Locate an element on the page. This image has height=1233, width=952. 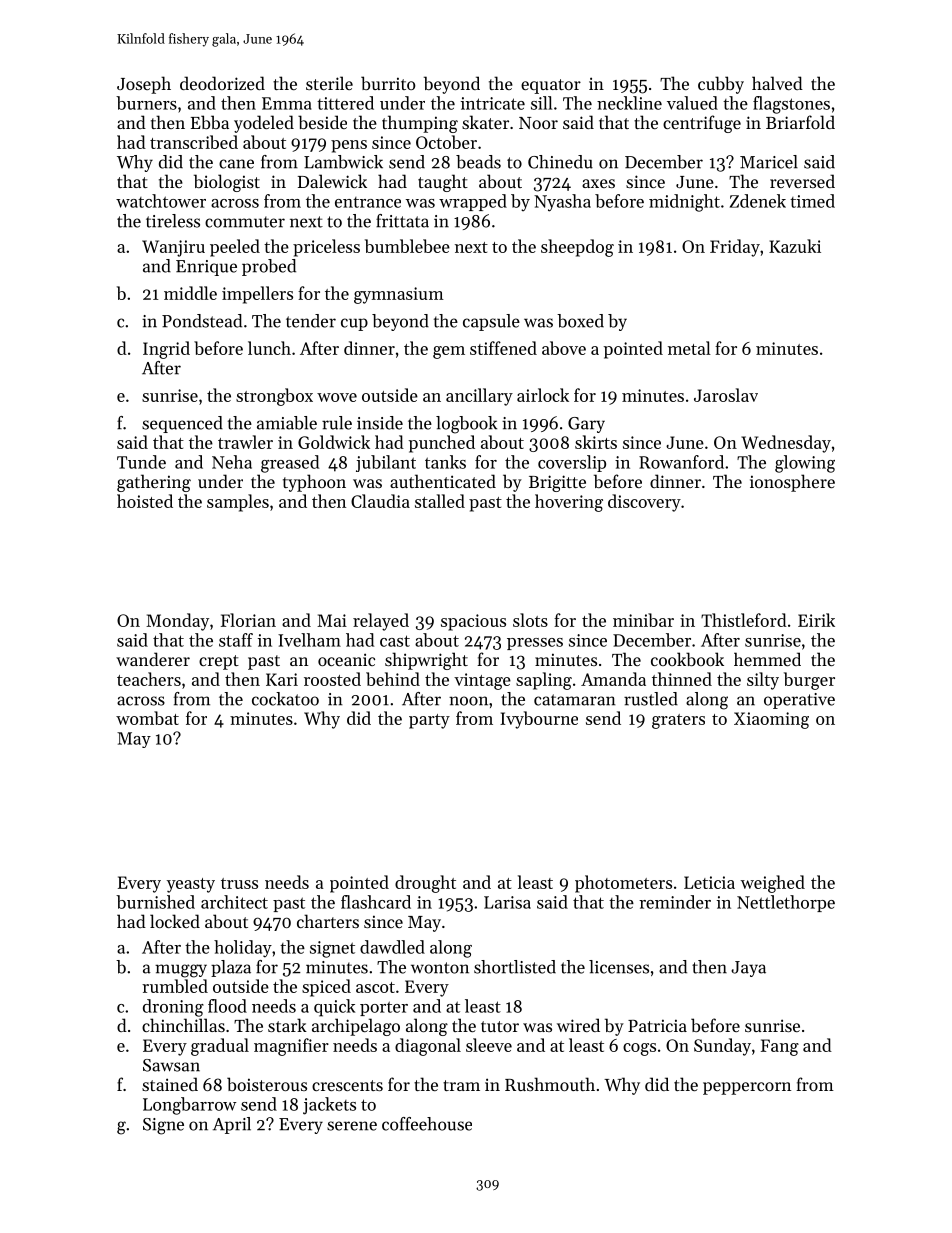
logbook is located at coordinates (466, 425).
